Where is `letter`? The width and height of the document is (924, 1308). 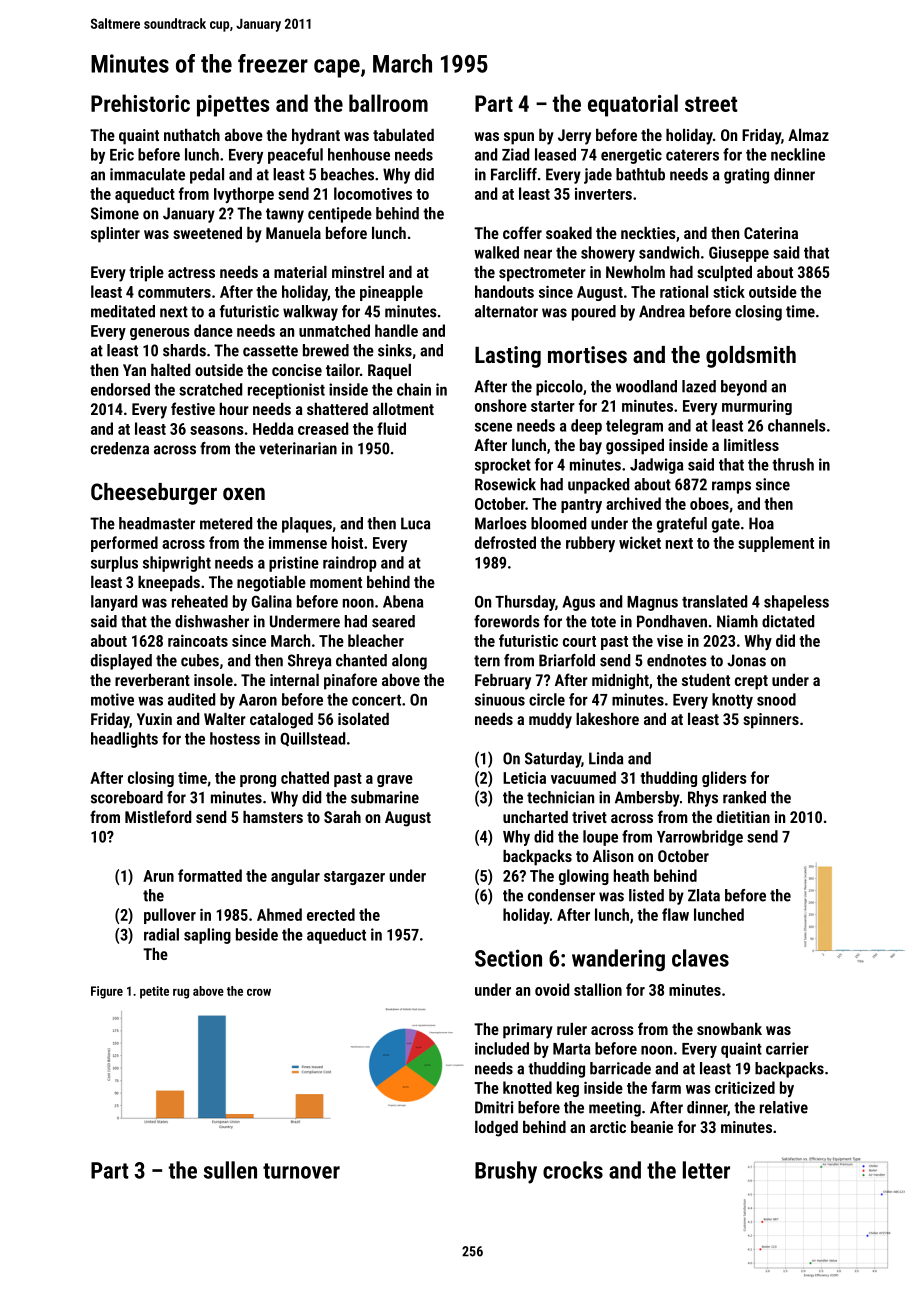
letter is located at coordinates (706, 1170).
